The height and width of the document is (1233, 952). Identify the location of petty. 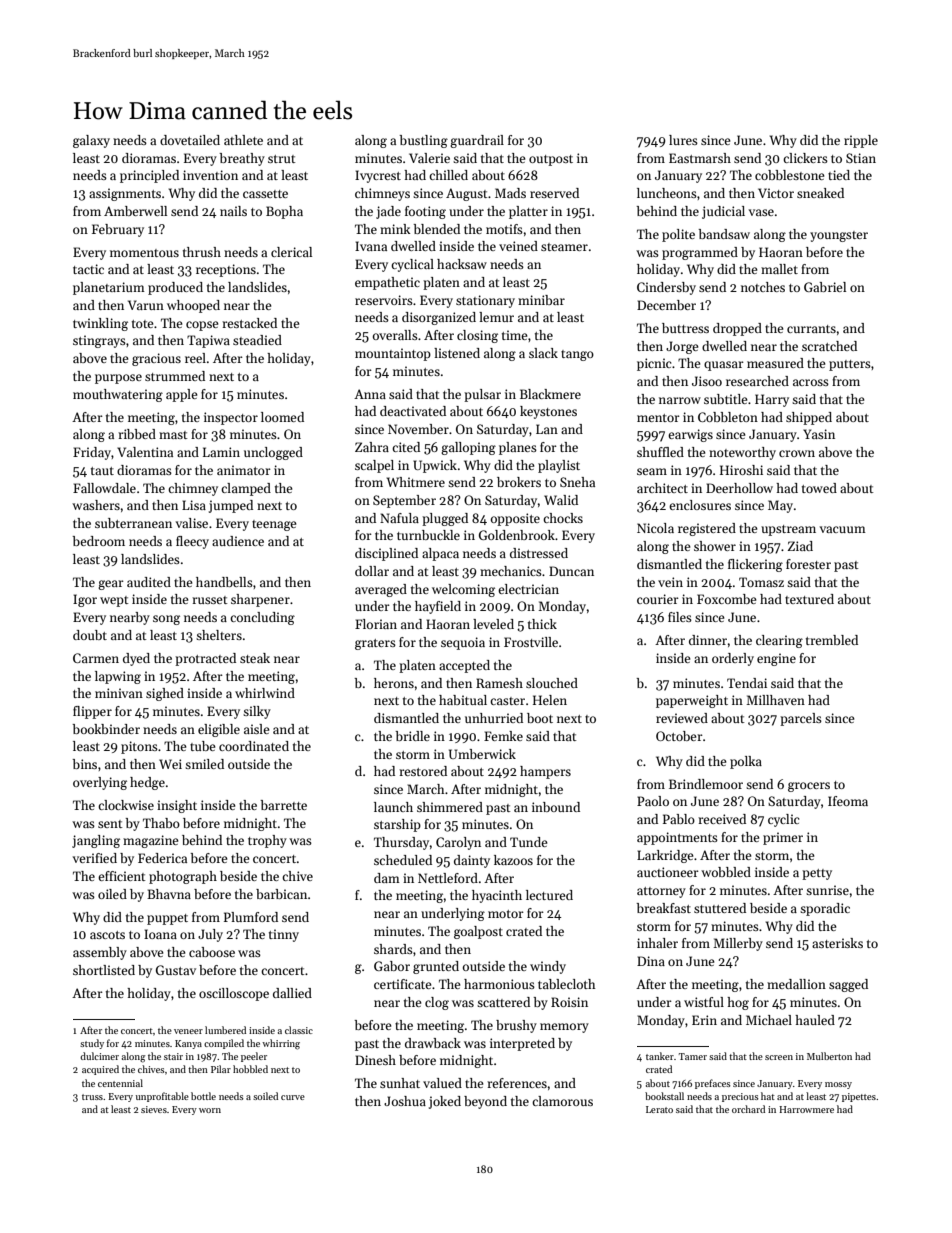
(817, 874).
